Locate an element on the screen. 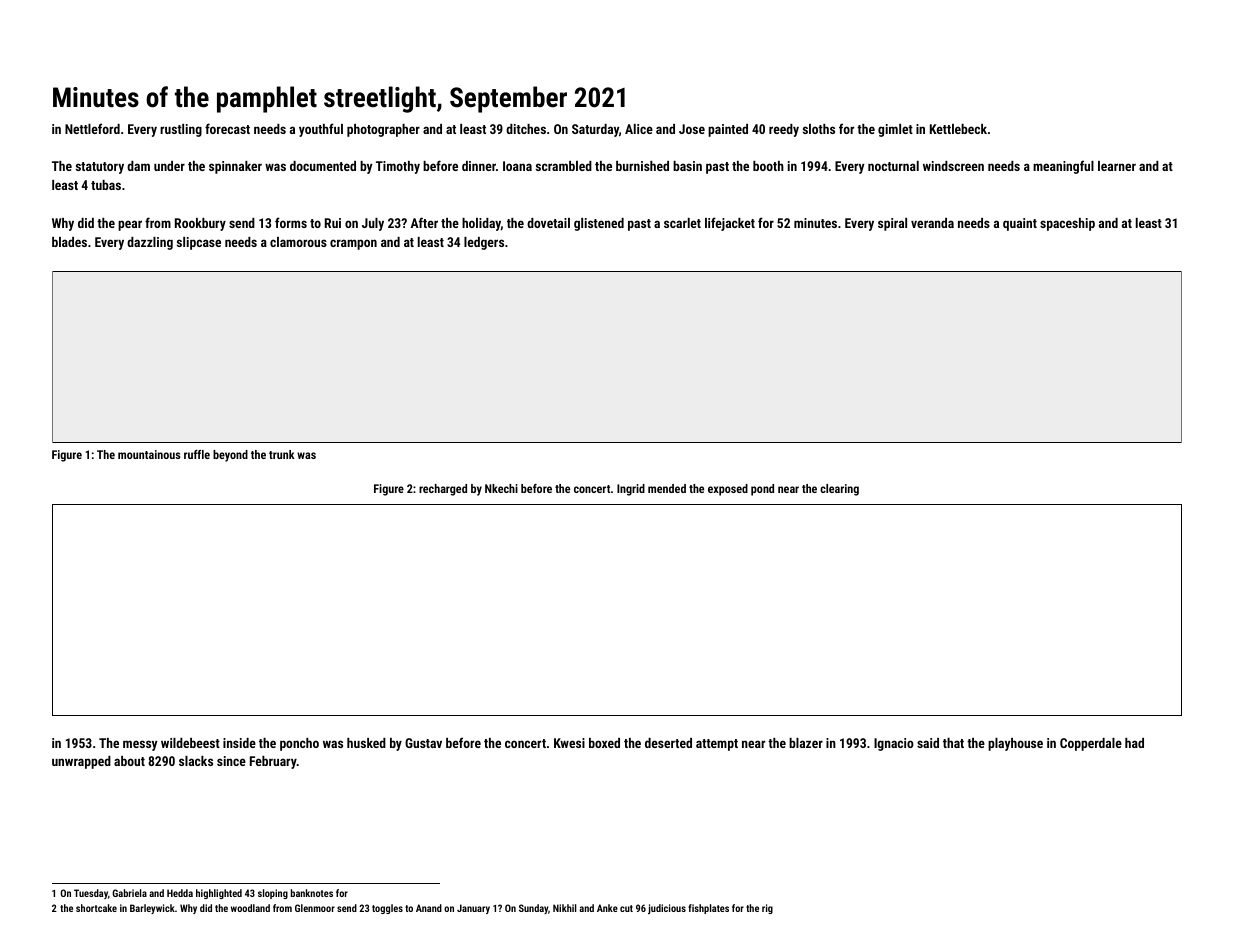  had is located at coordinates (1134, 743).
